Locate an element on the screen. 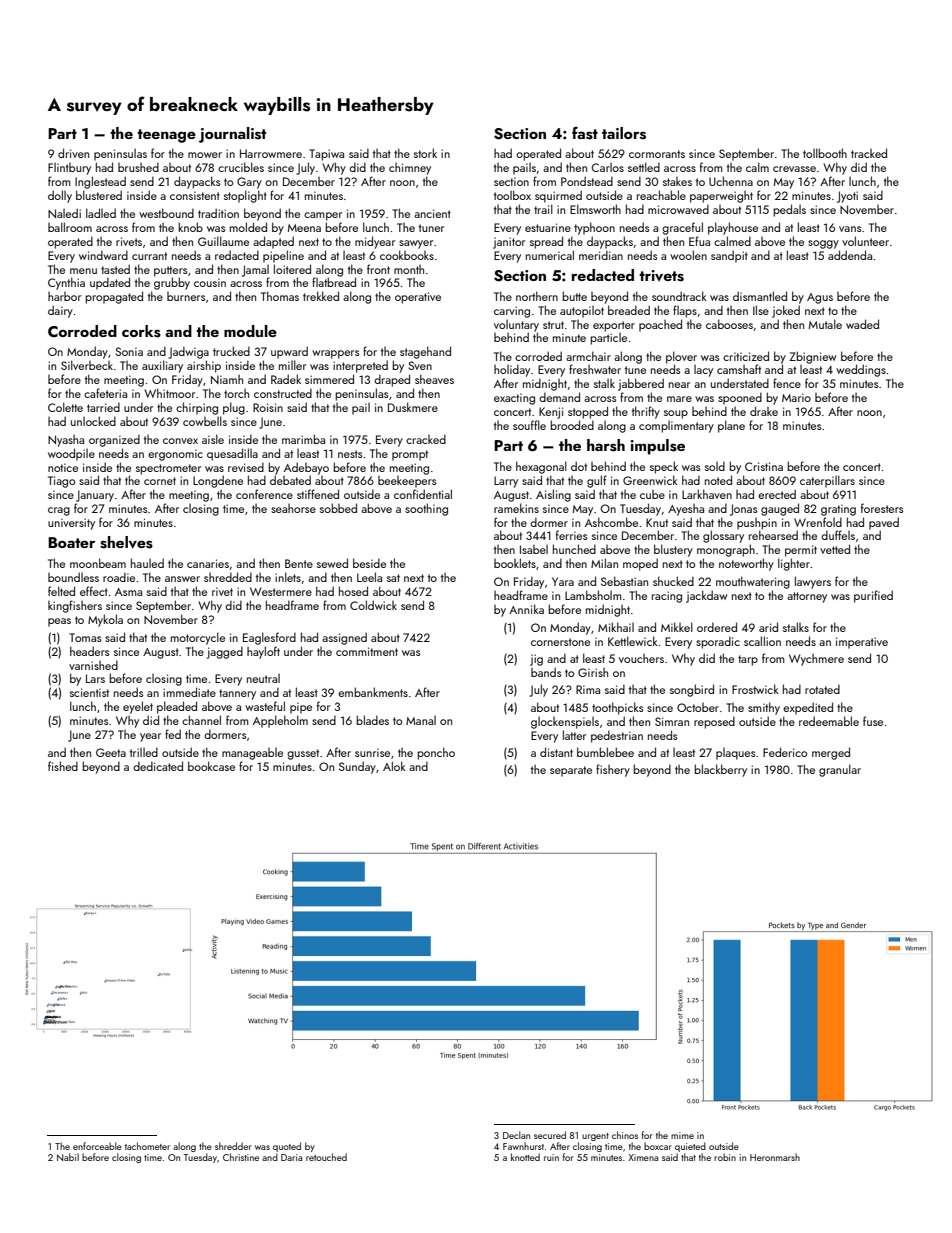  granular is located at coordinates (840, 770).
